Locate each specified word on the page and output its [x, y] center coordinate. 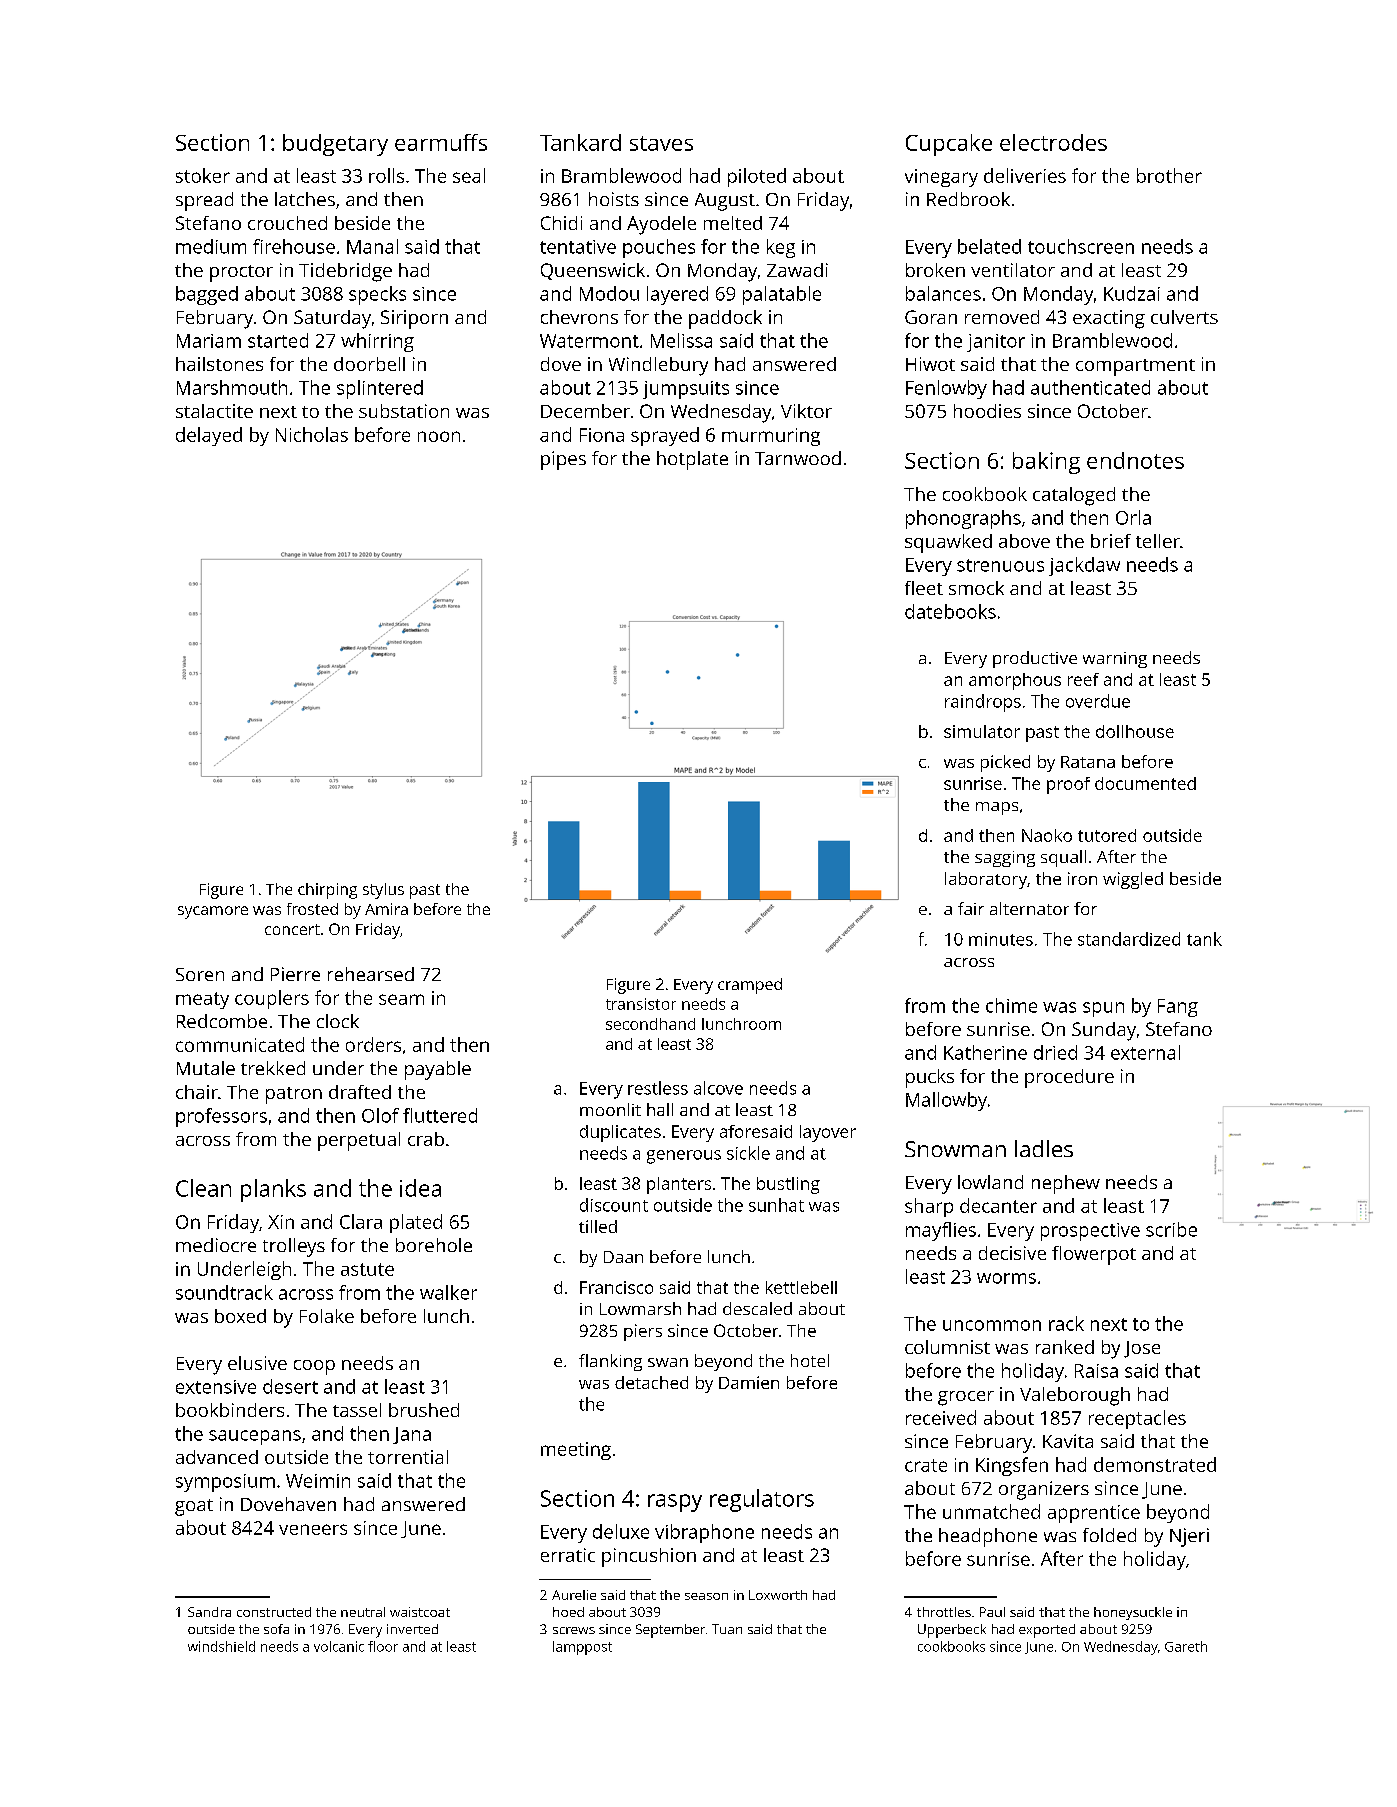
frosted [312, 909]
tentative [578, 247]
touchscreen [1081, 246]
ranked [1065, 1347]
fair [971, 908]
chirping [327, 891]
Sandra [209, 1612]
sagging [1005, 859]
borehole [434, 1245]
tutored [1107, 835]
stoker [203, 175]
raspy [675, 1503]
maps [997, 808]
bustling [788, 1185]
